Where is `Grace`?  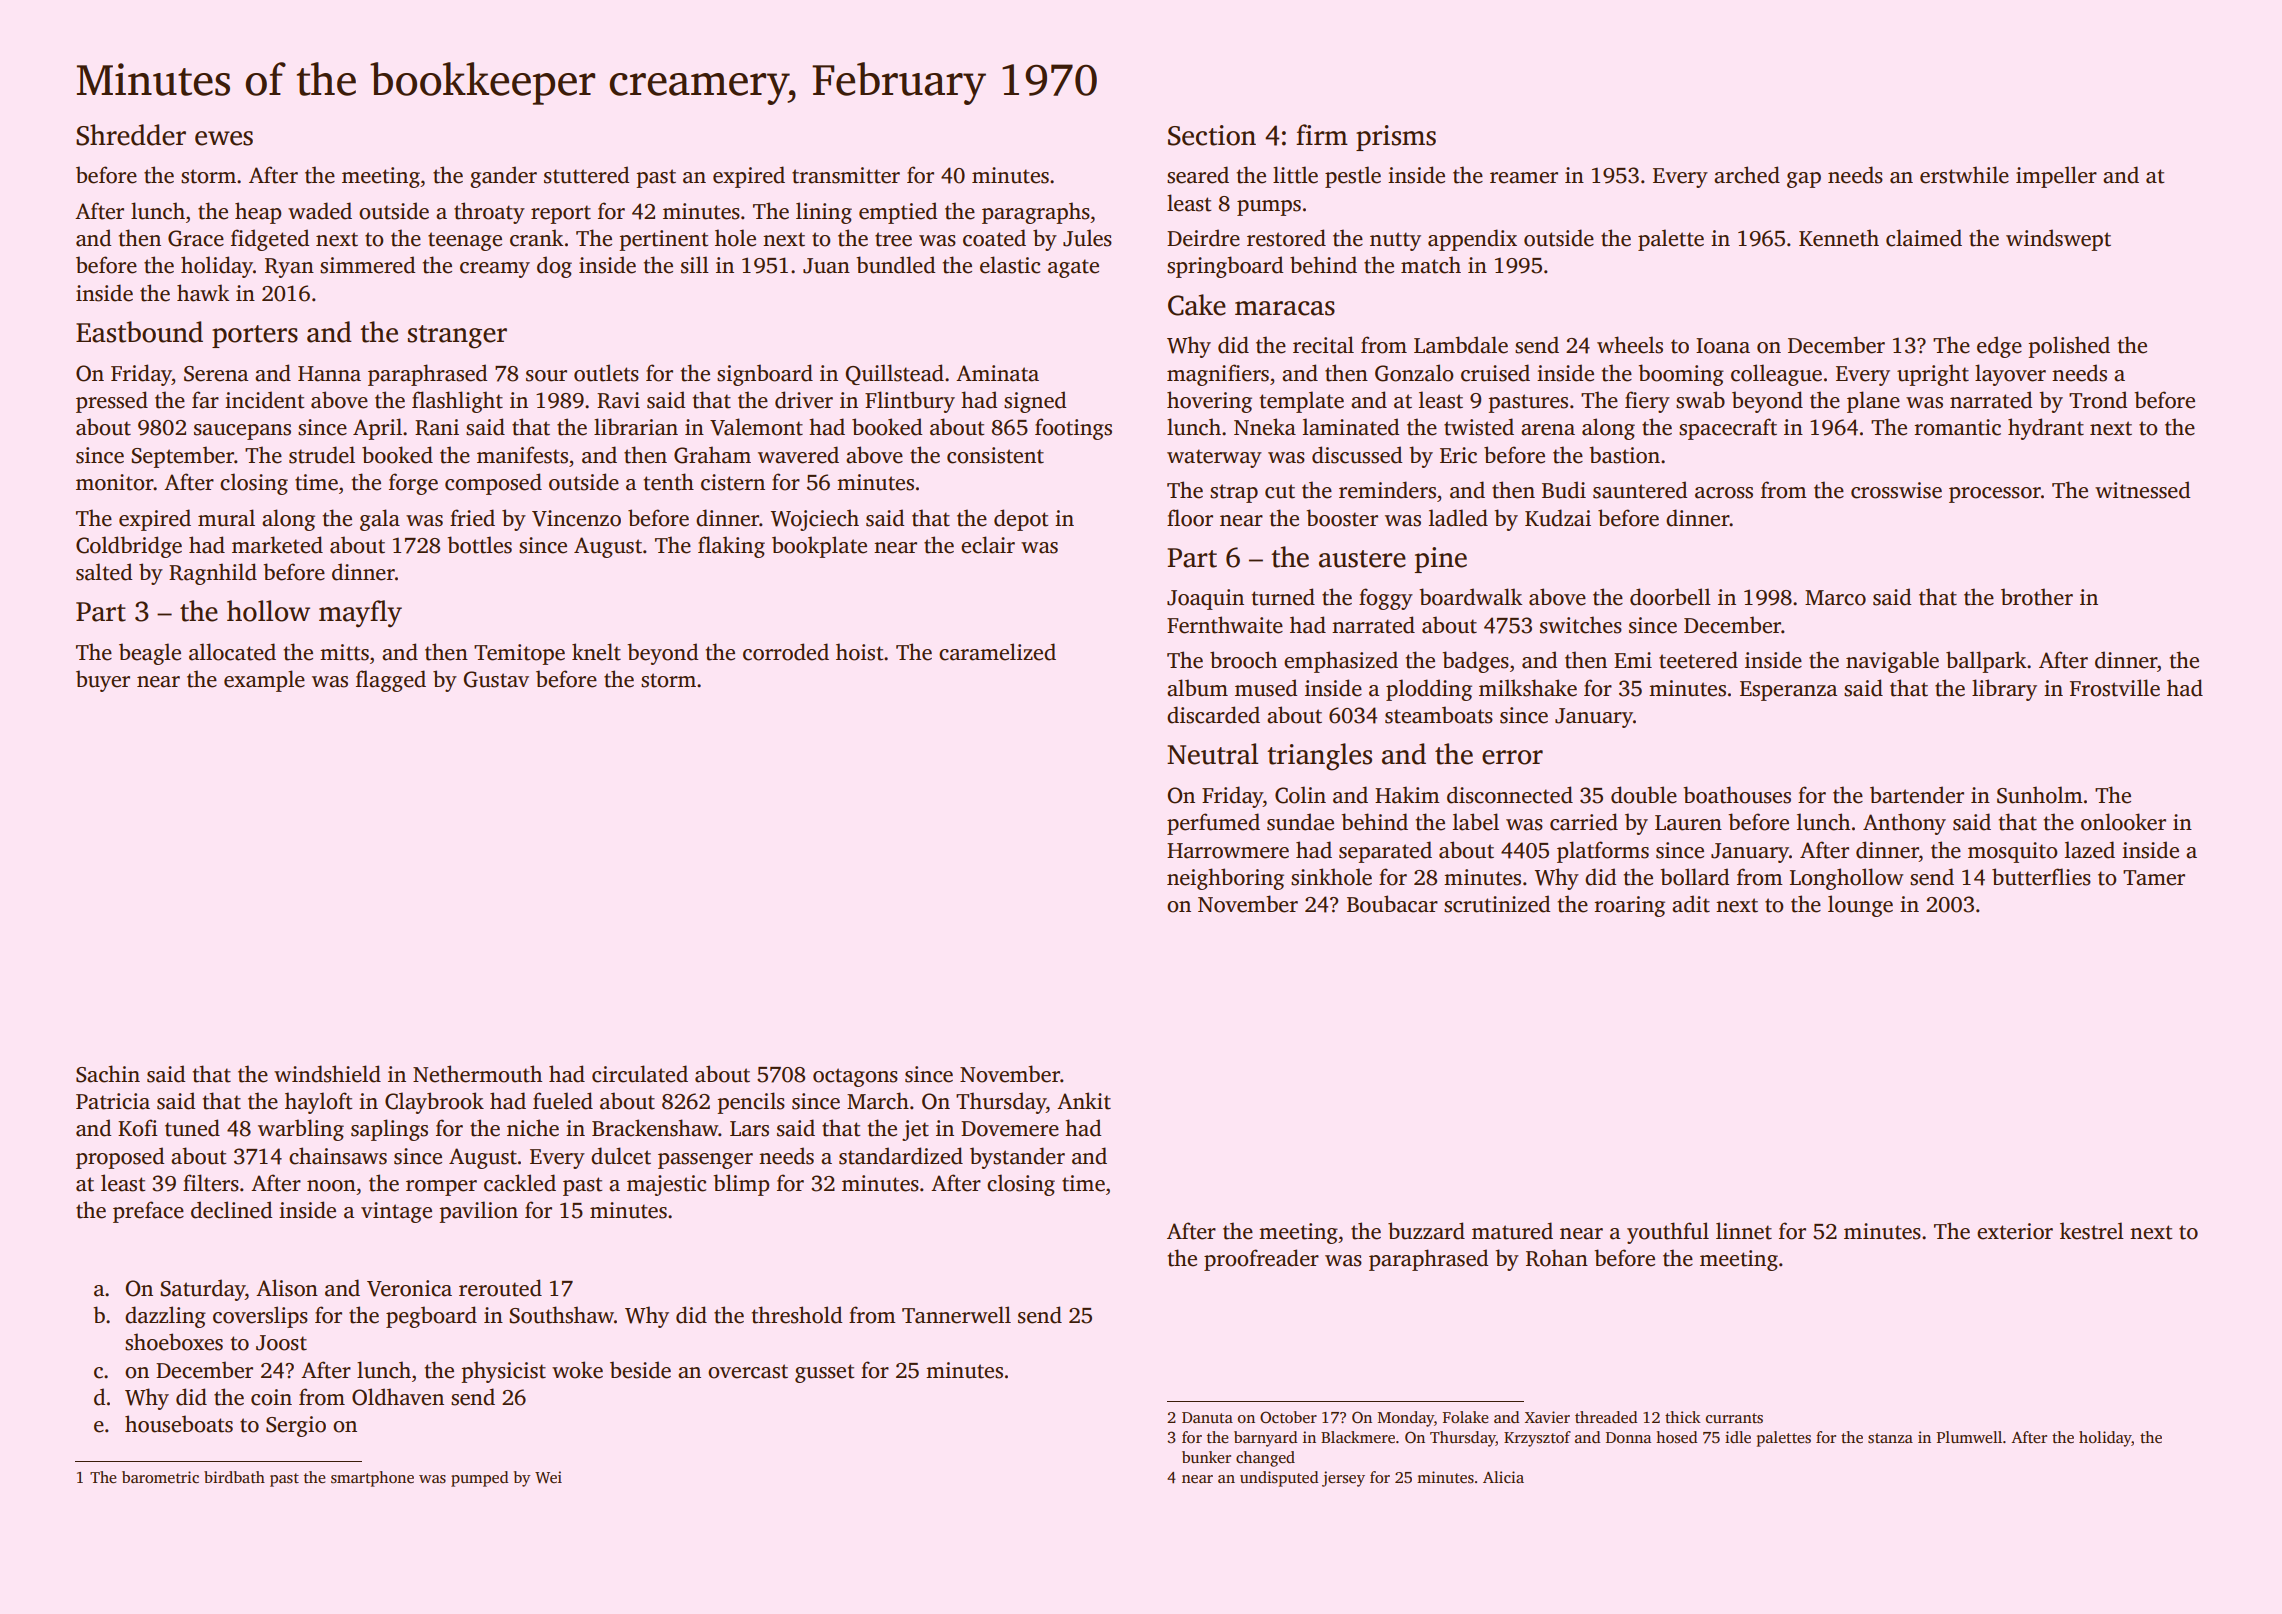
Grace is located at coordinates (196, 238).
